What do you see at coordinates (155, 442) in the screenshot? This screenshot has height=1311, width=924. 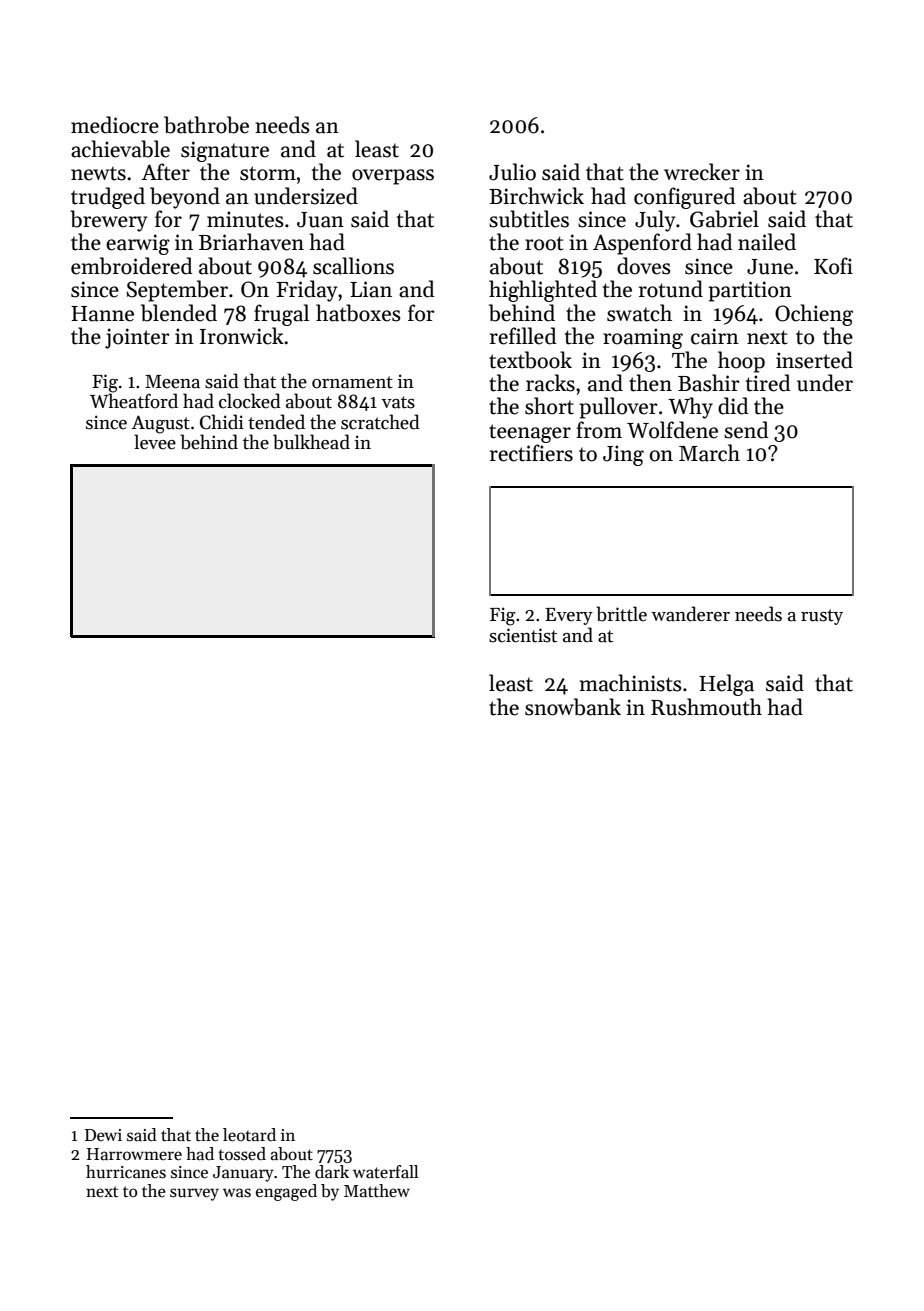 I see `levee` at bounding box center [155, 442].
